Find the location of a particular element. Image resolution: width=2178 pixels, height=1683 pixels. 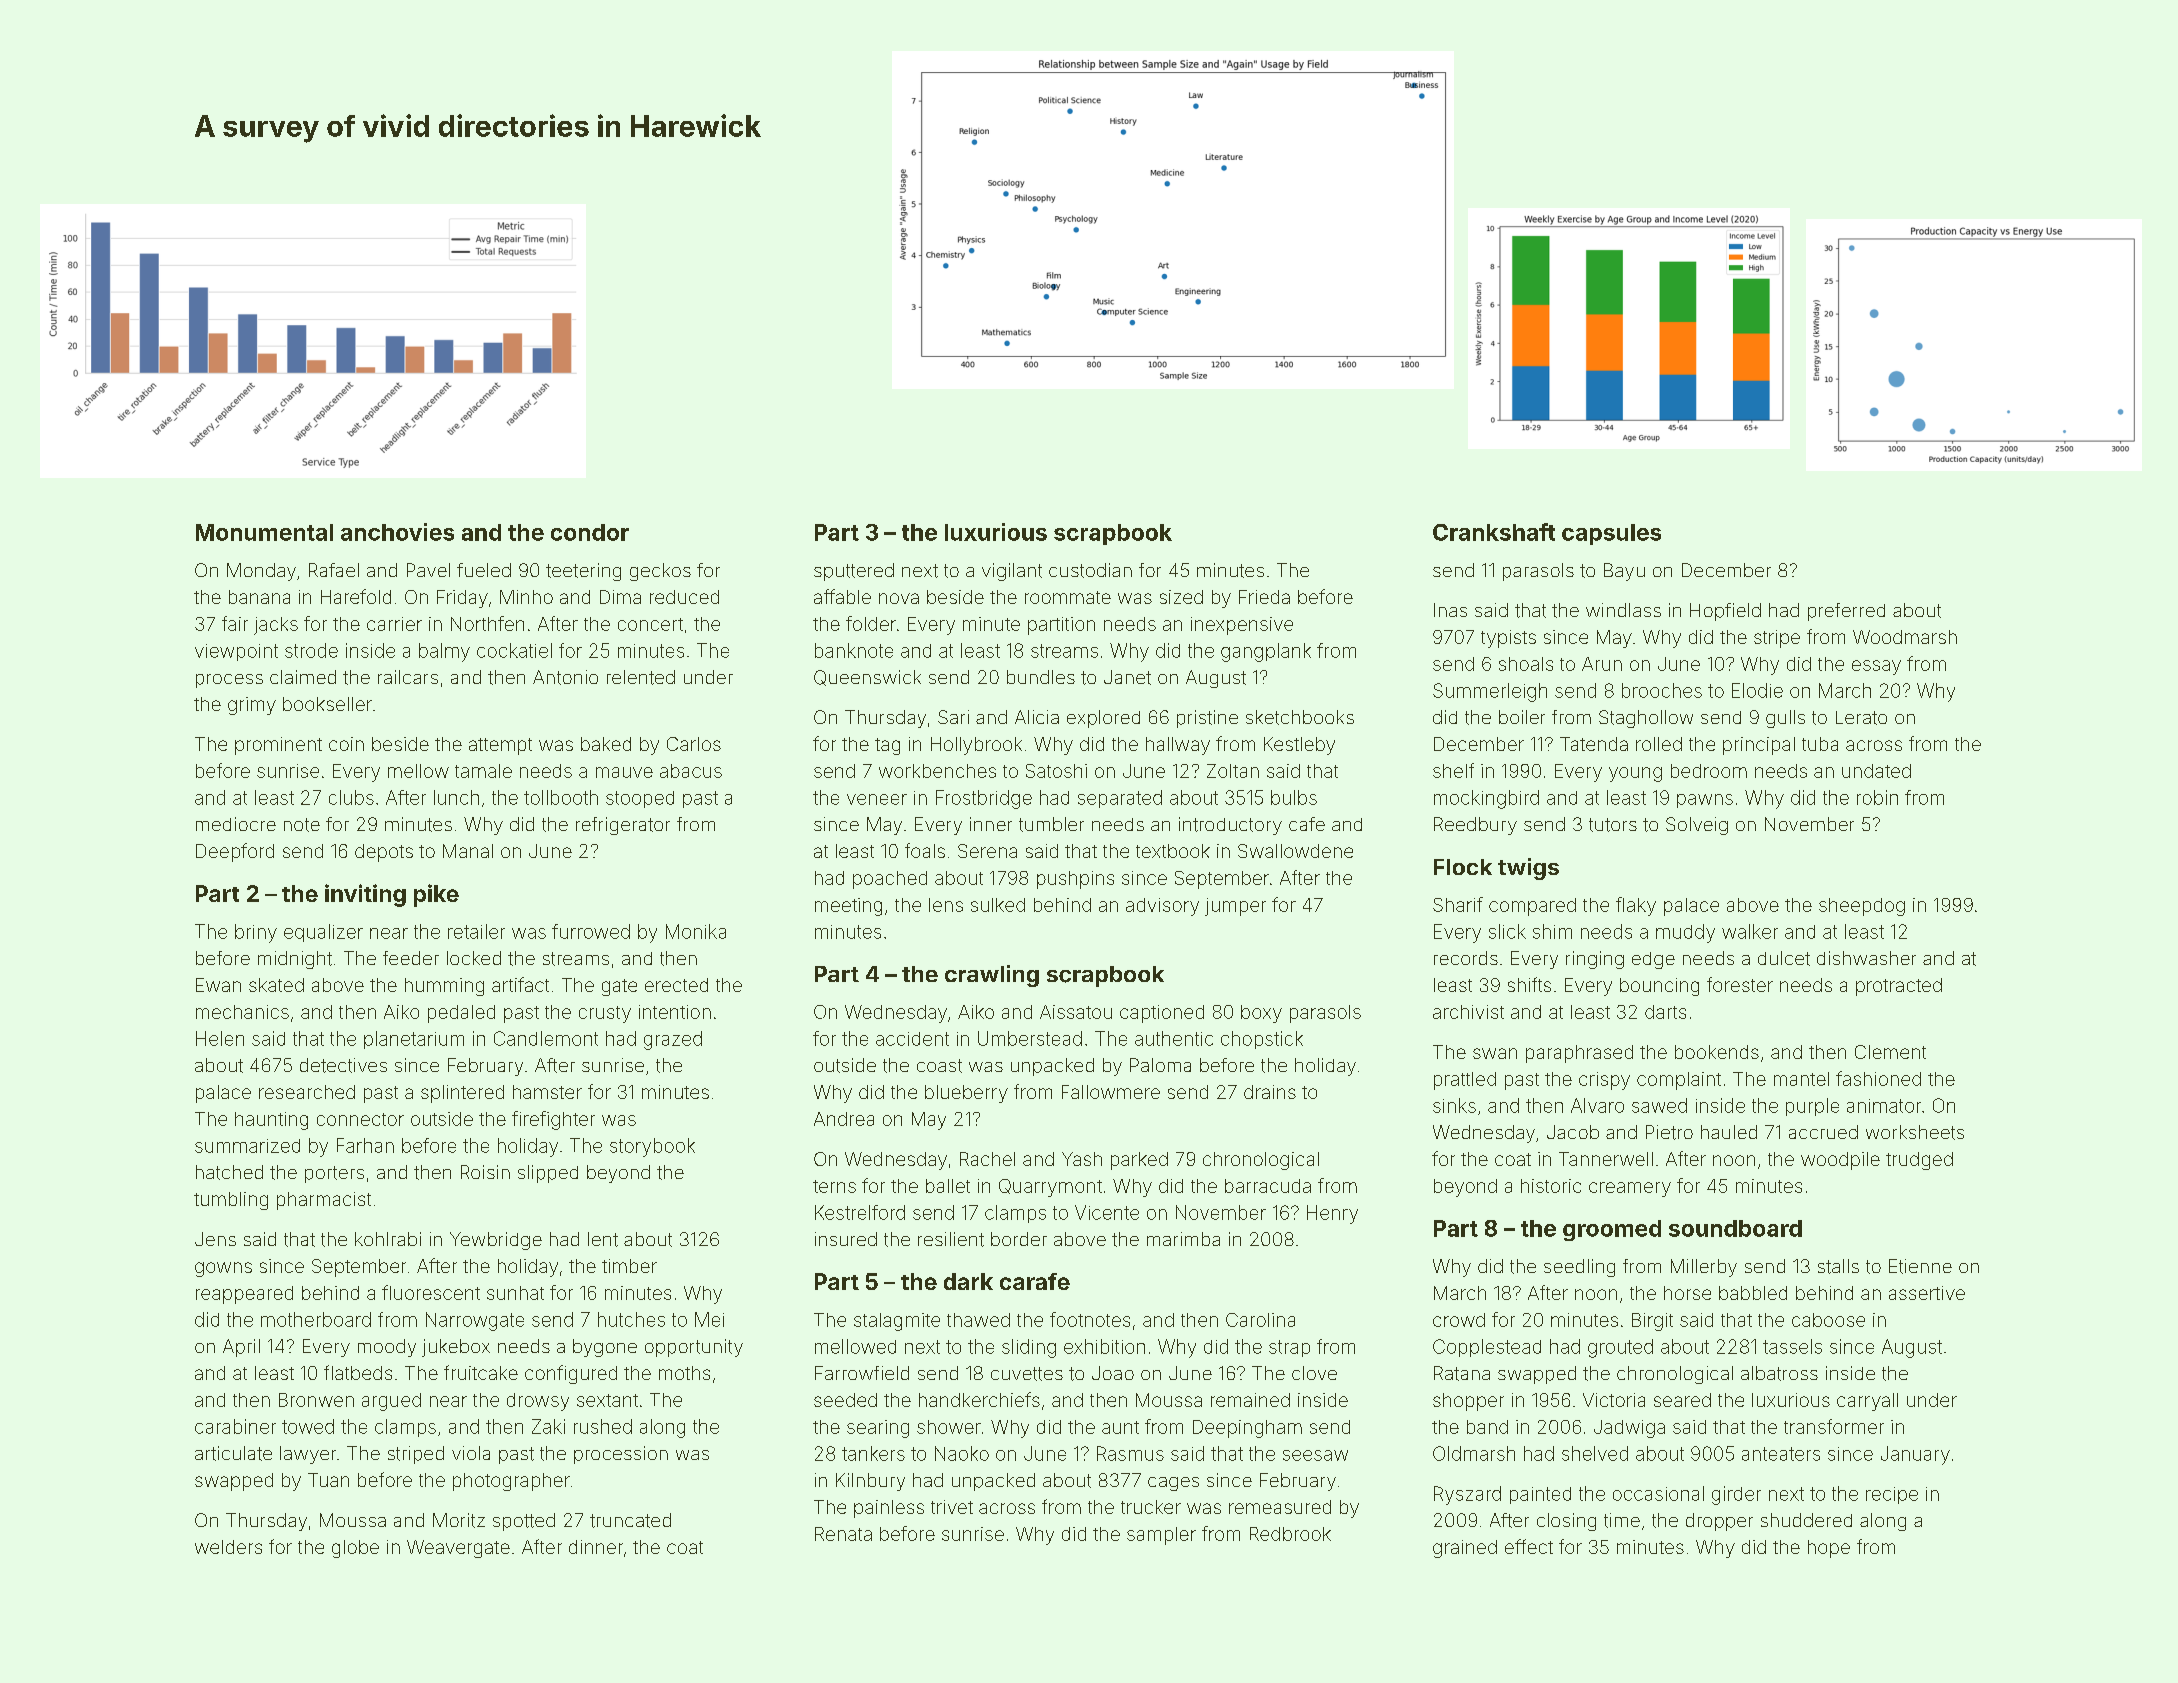

Tuan is located at coordinates (328, 1480).
